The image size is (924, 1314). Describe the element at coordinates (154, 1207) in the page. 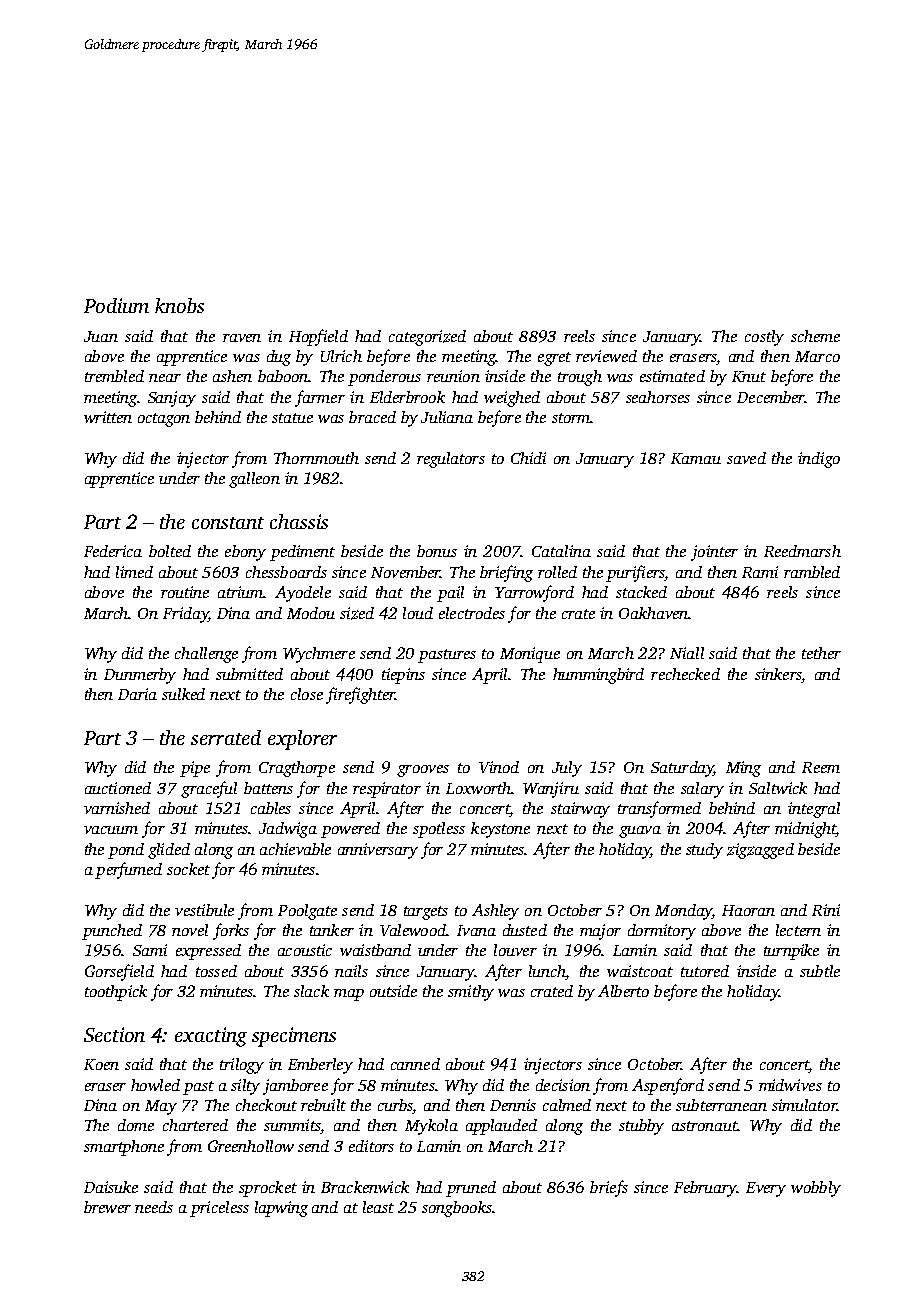

I see `needs` at that location.
